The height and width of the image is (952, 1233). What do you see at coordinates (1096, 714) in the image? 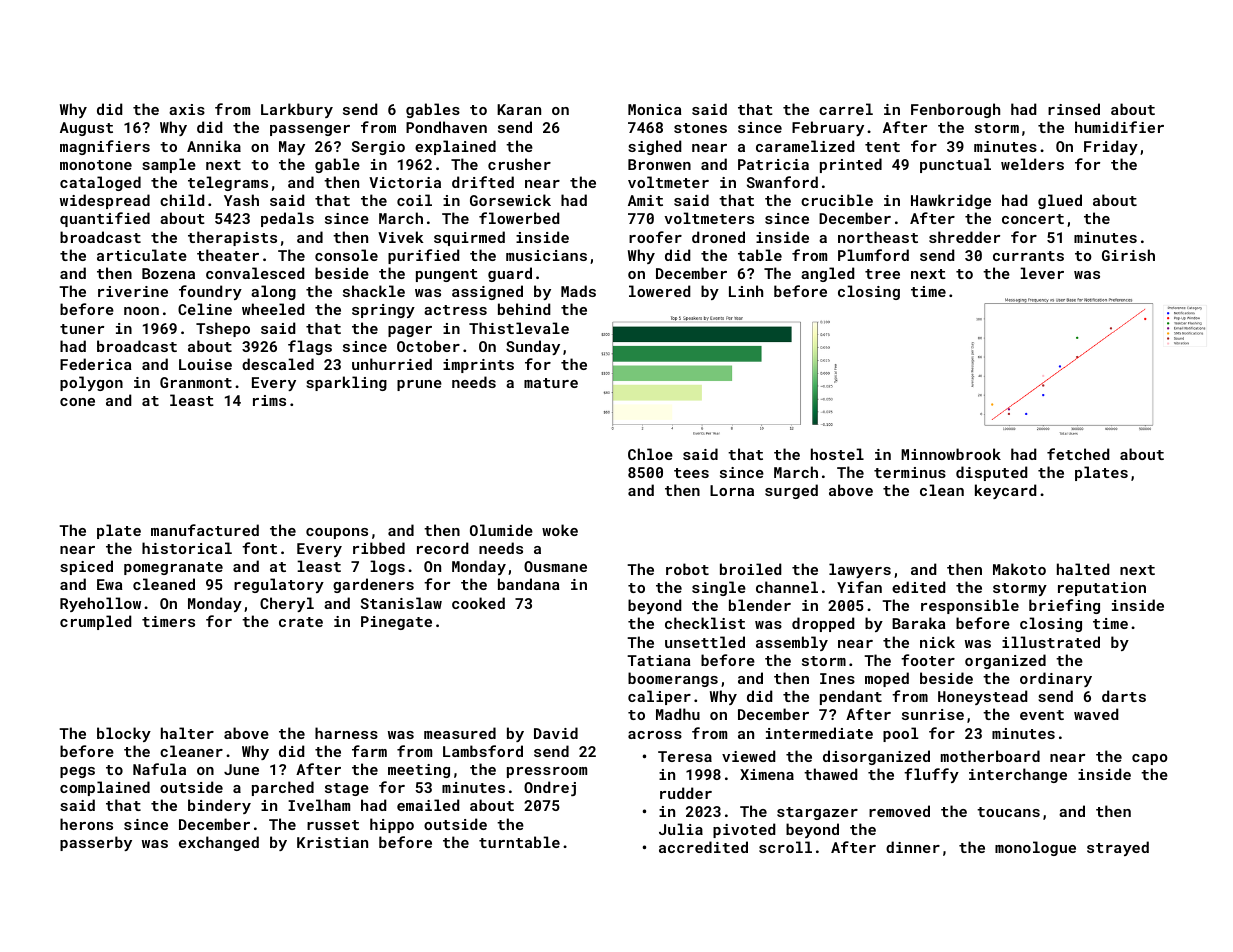
I see `waved` at bounding box center [1096, 714].
